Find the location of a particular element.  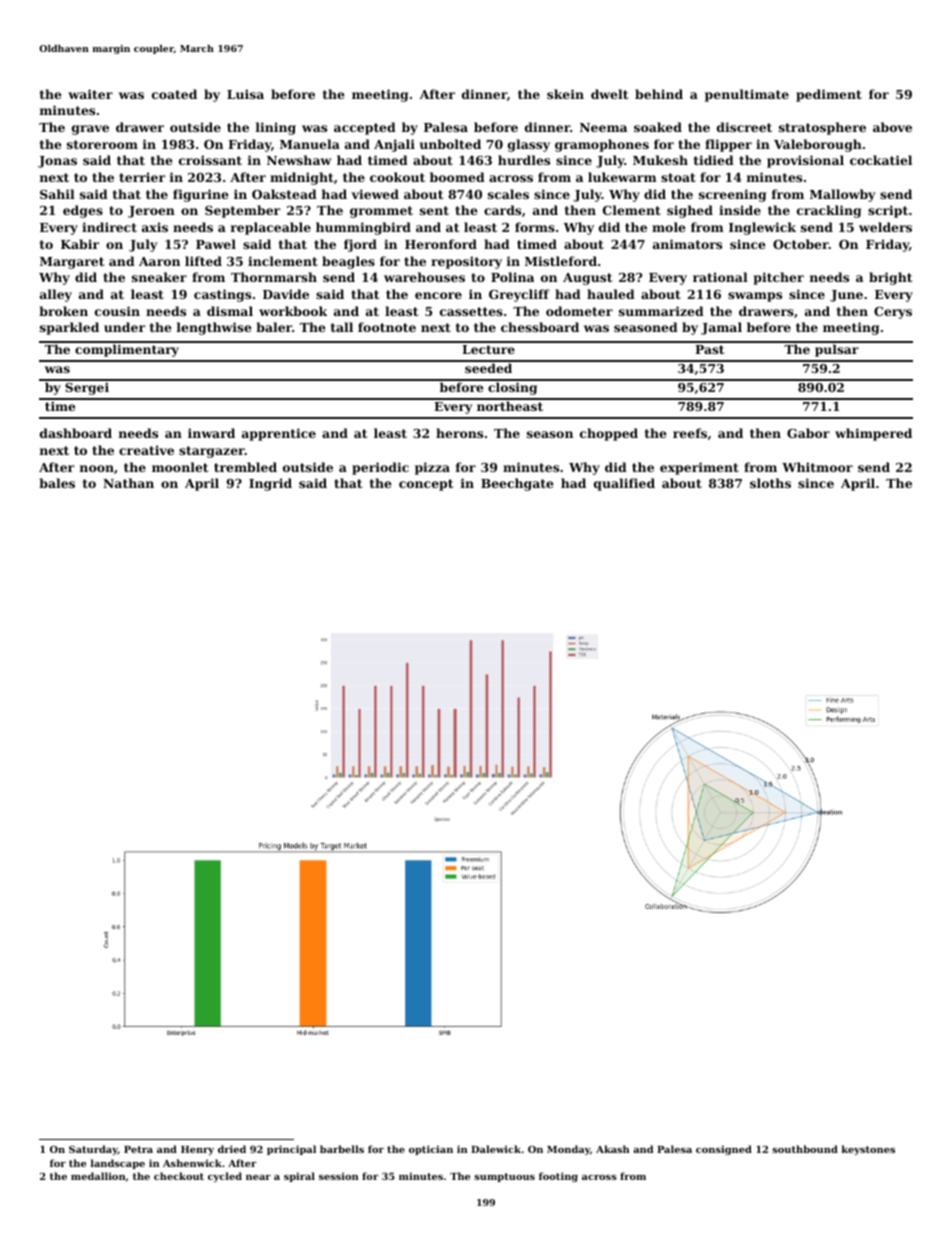

footing is located at coordinates (558, 1177).
